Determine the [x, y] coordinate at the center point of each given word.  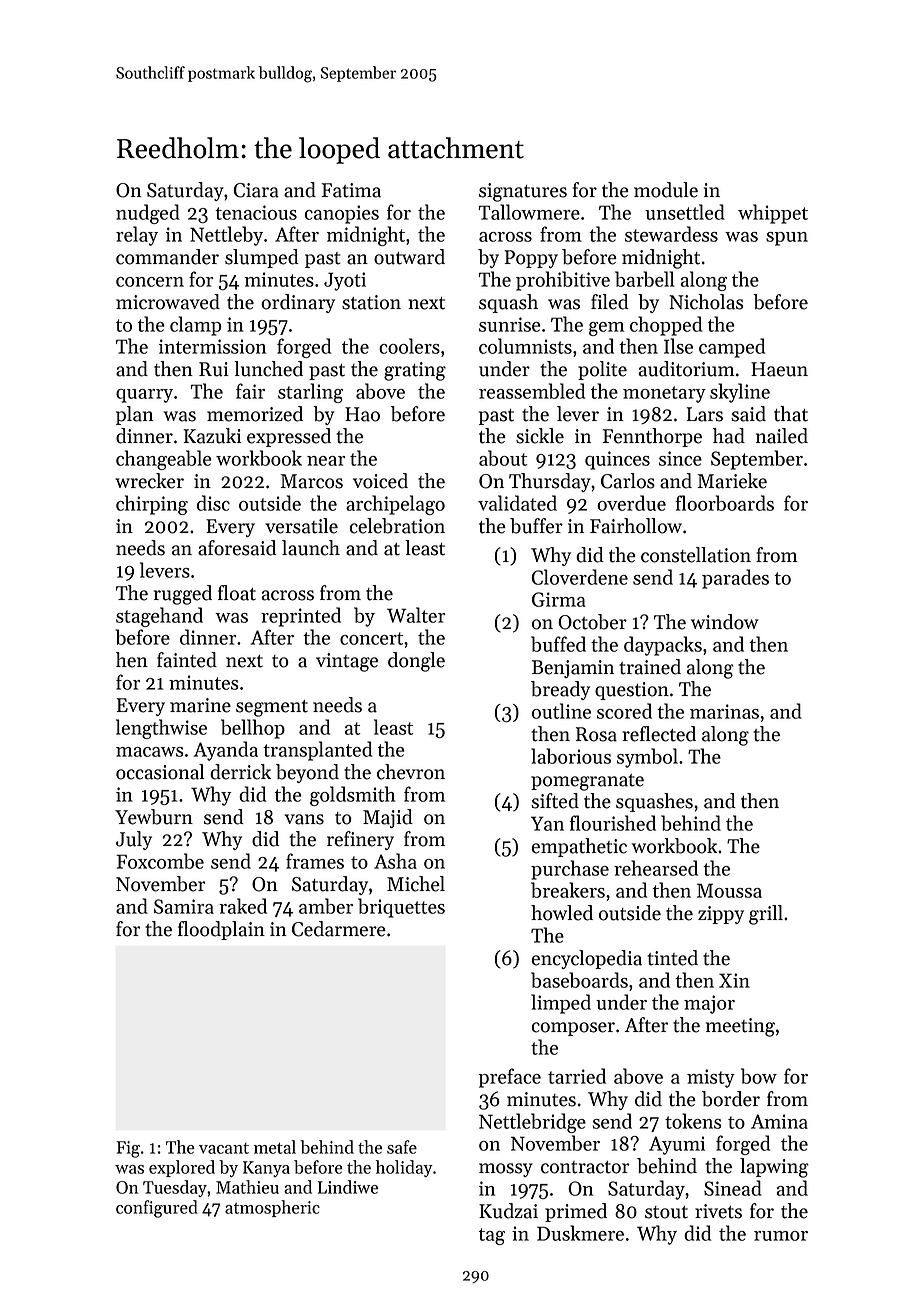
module [666, 190]
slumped [262, 258]
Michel [416, 884]
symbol [647, 758]
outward [409, 257]
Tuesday [175, 1188]
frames [315, 861]
